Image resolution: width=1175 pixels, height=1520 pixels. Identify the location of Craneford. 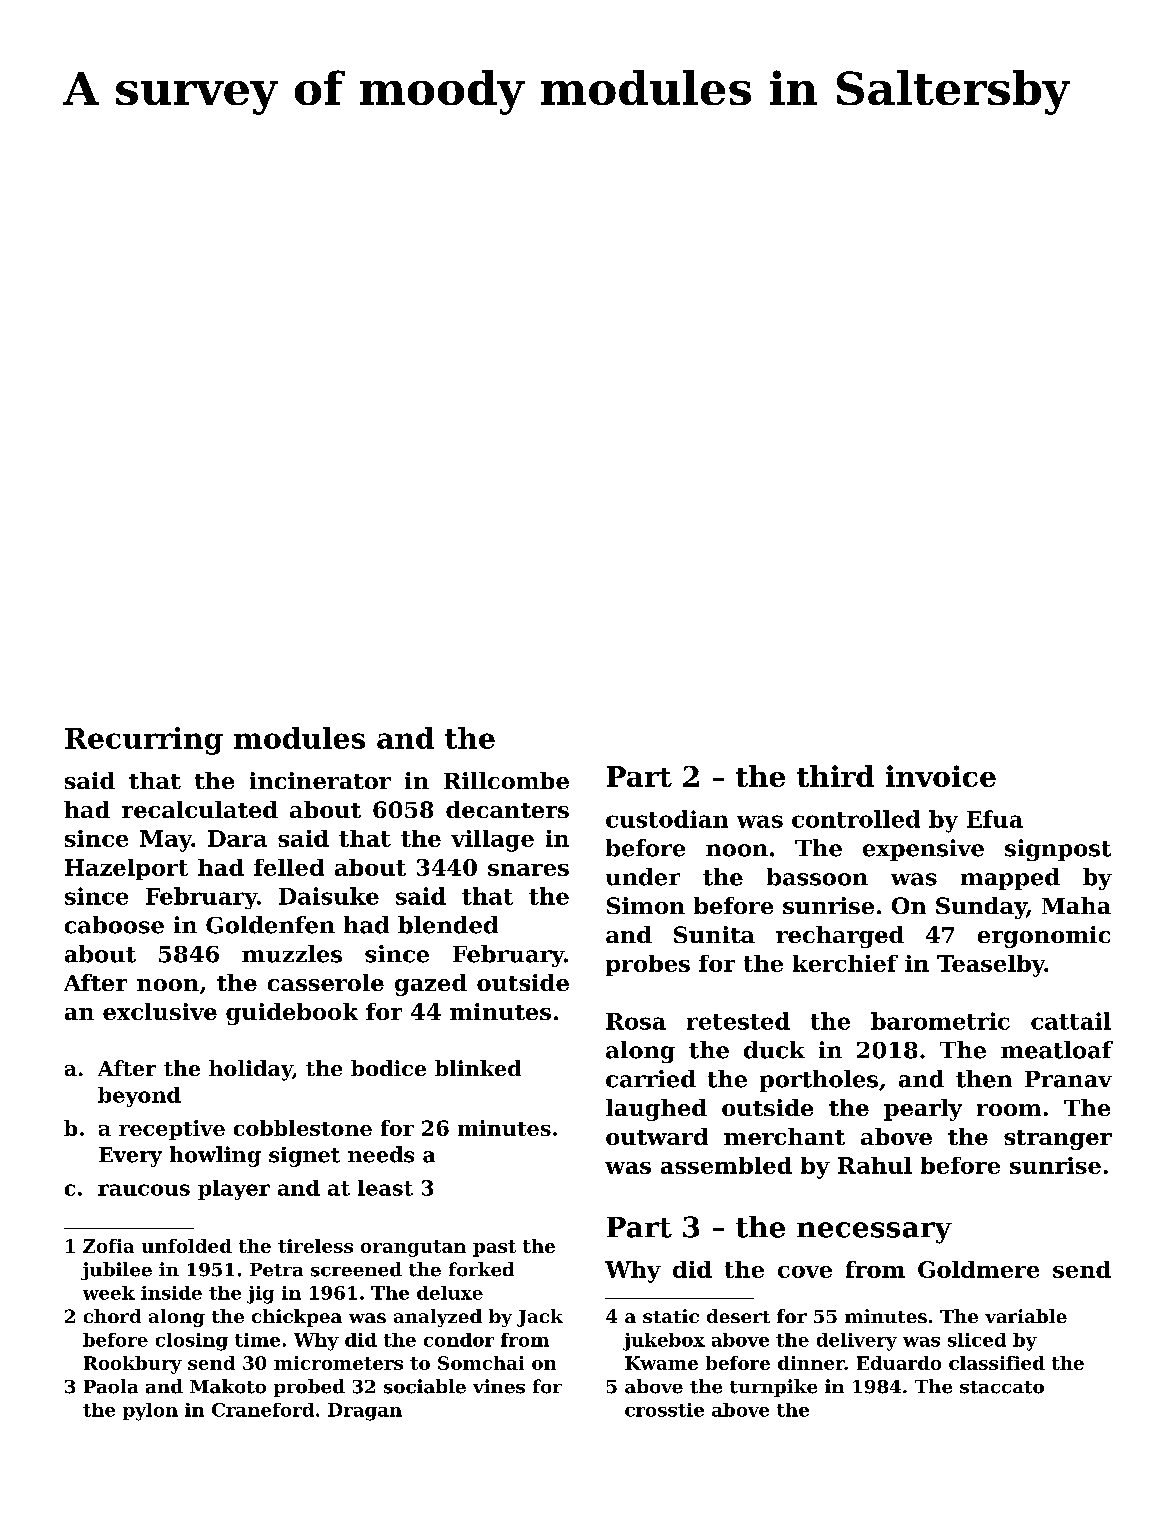
(263, 1410).
